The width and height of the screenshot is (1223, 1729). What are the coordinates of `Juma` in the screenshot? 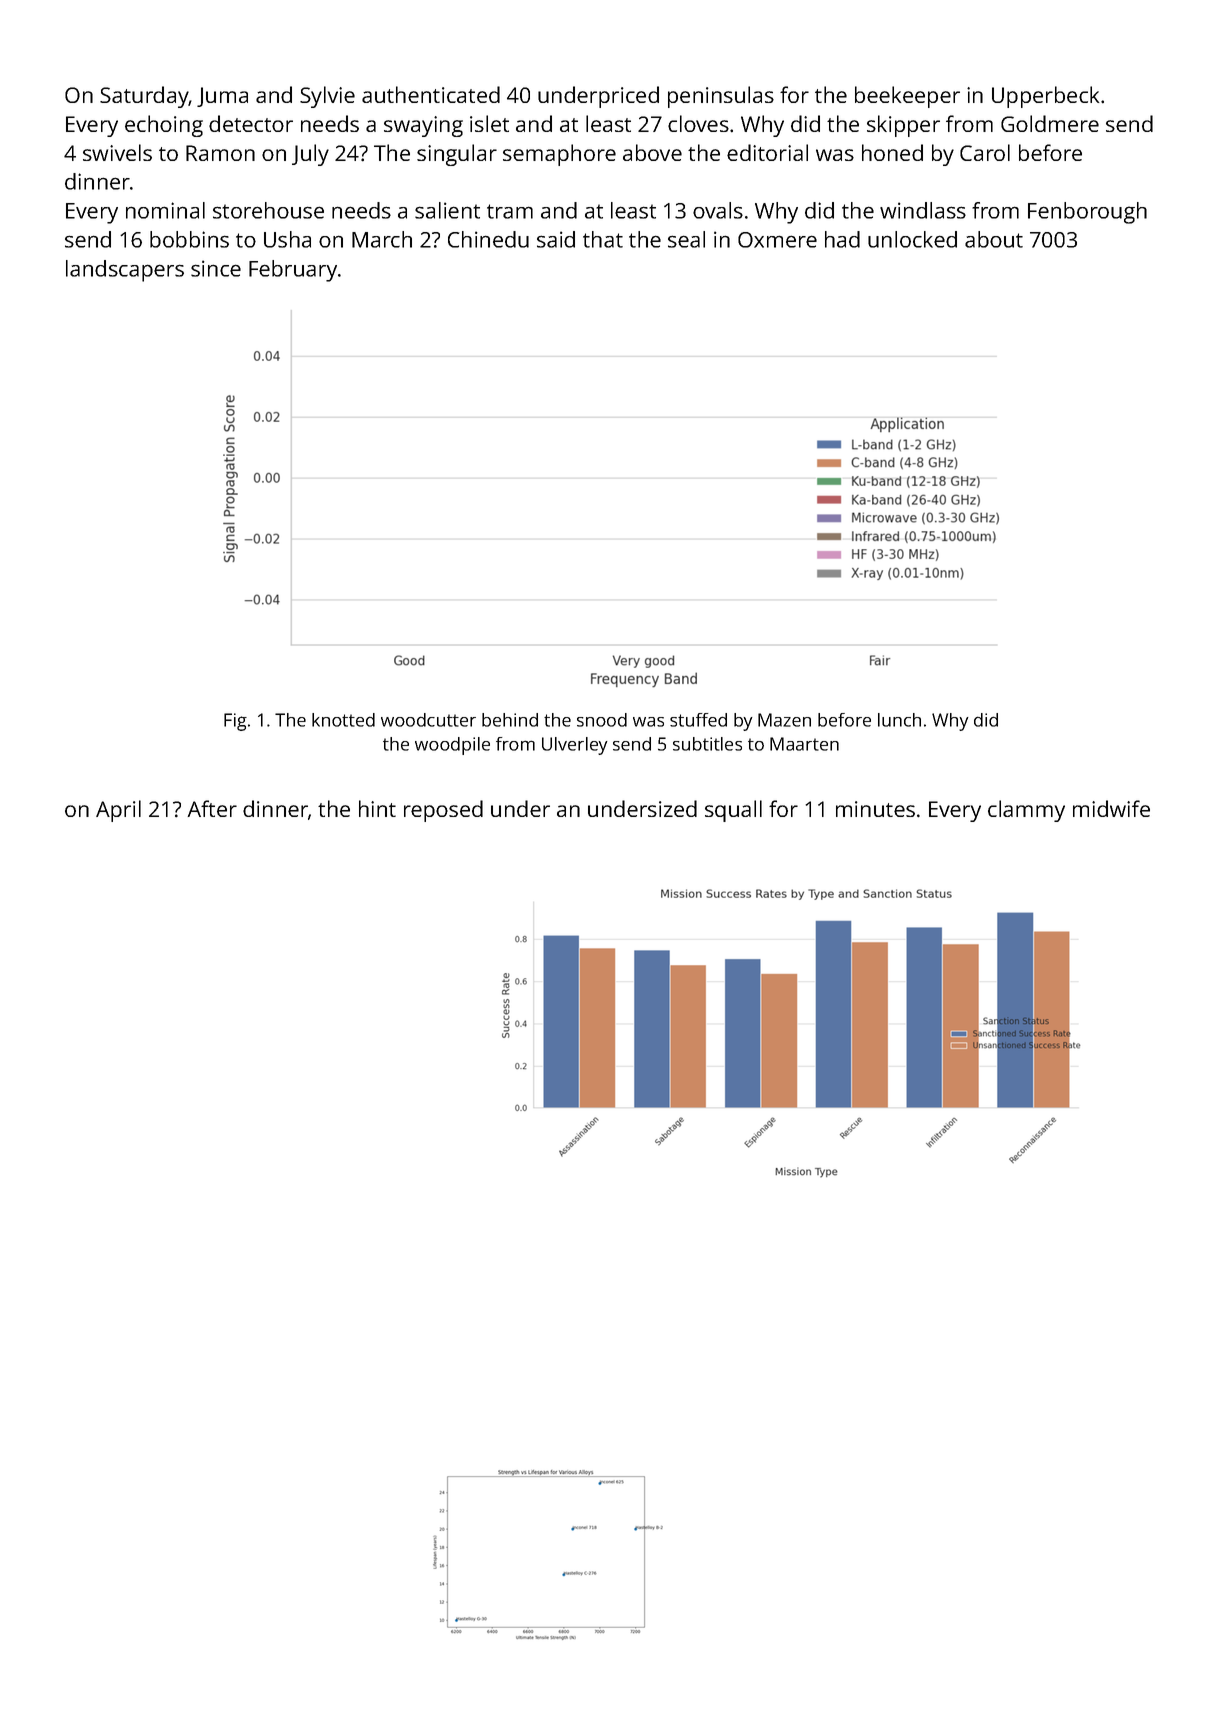 It's located at (222, 97).
